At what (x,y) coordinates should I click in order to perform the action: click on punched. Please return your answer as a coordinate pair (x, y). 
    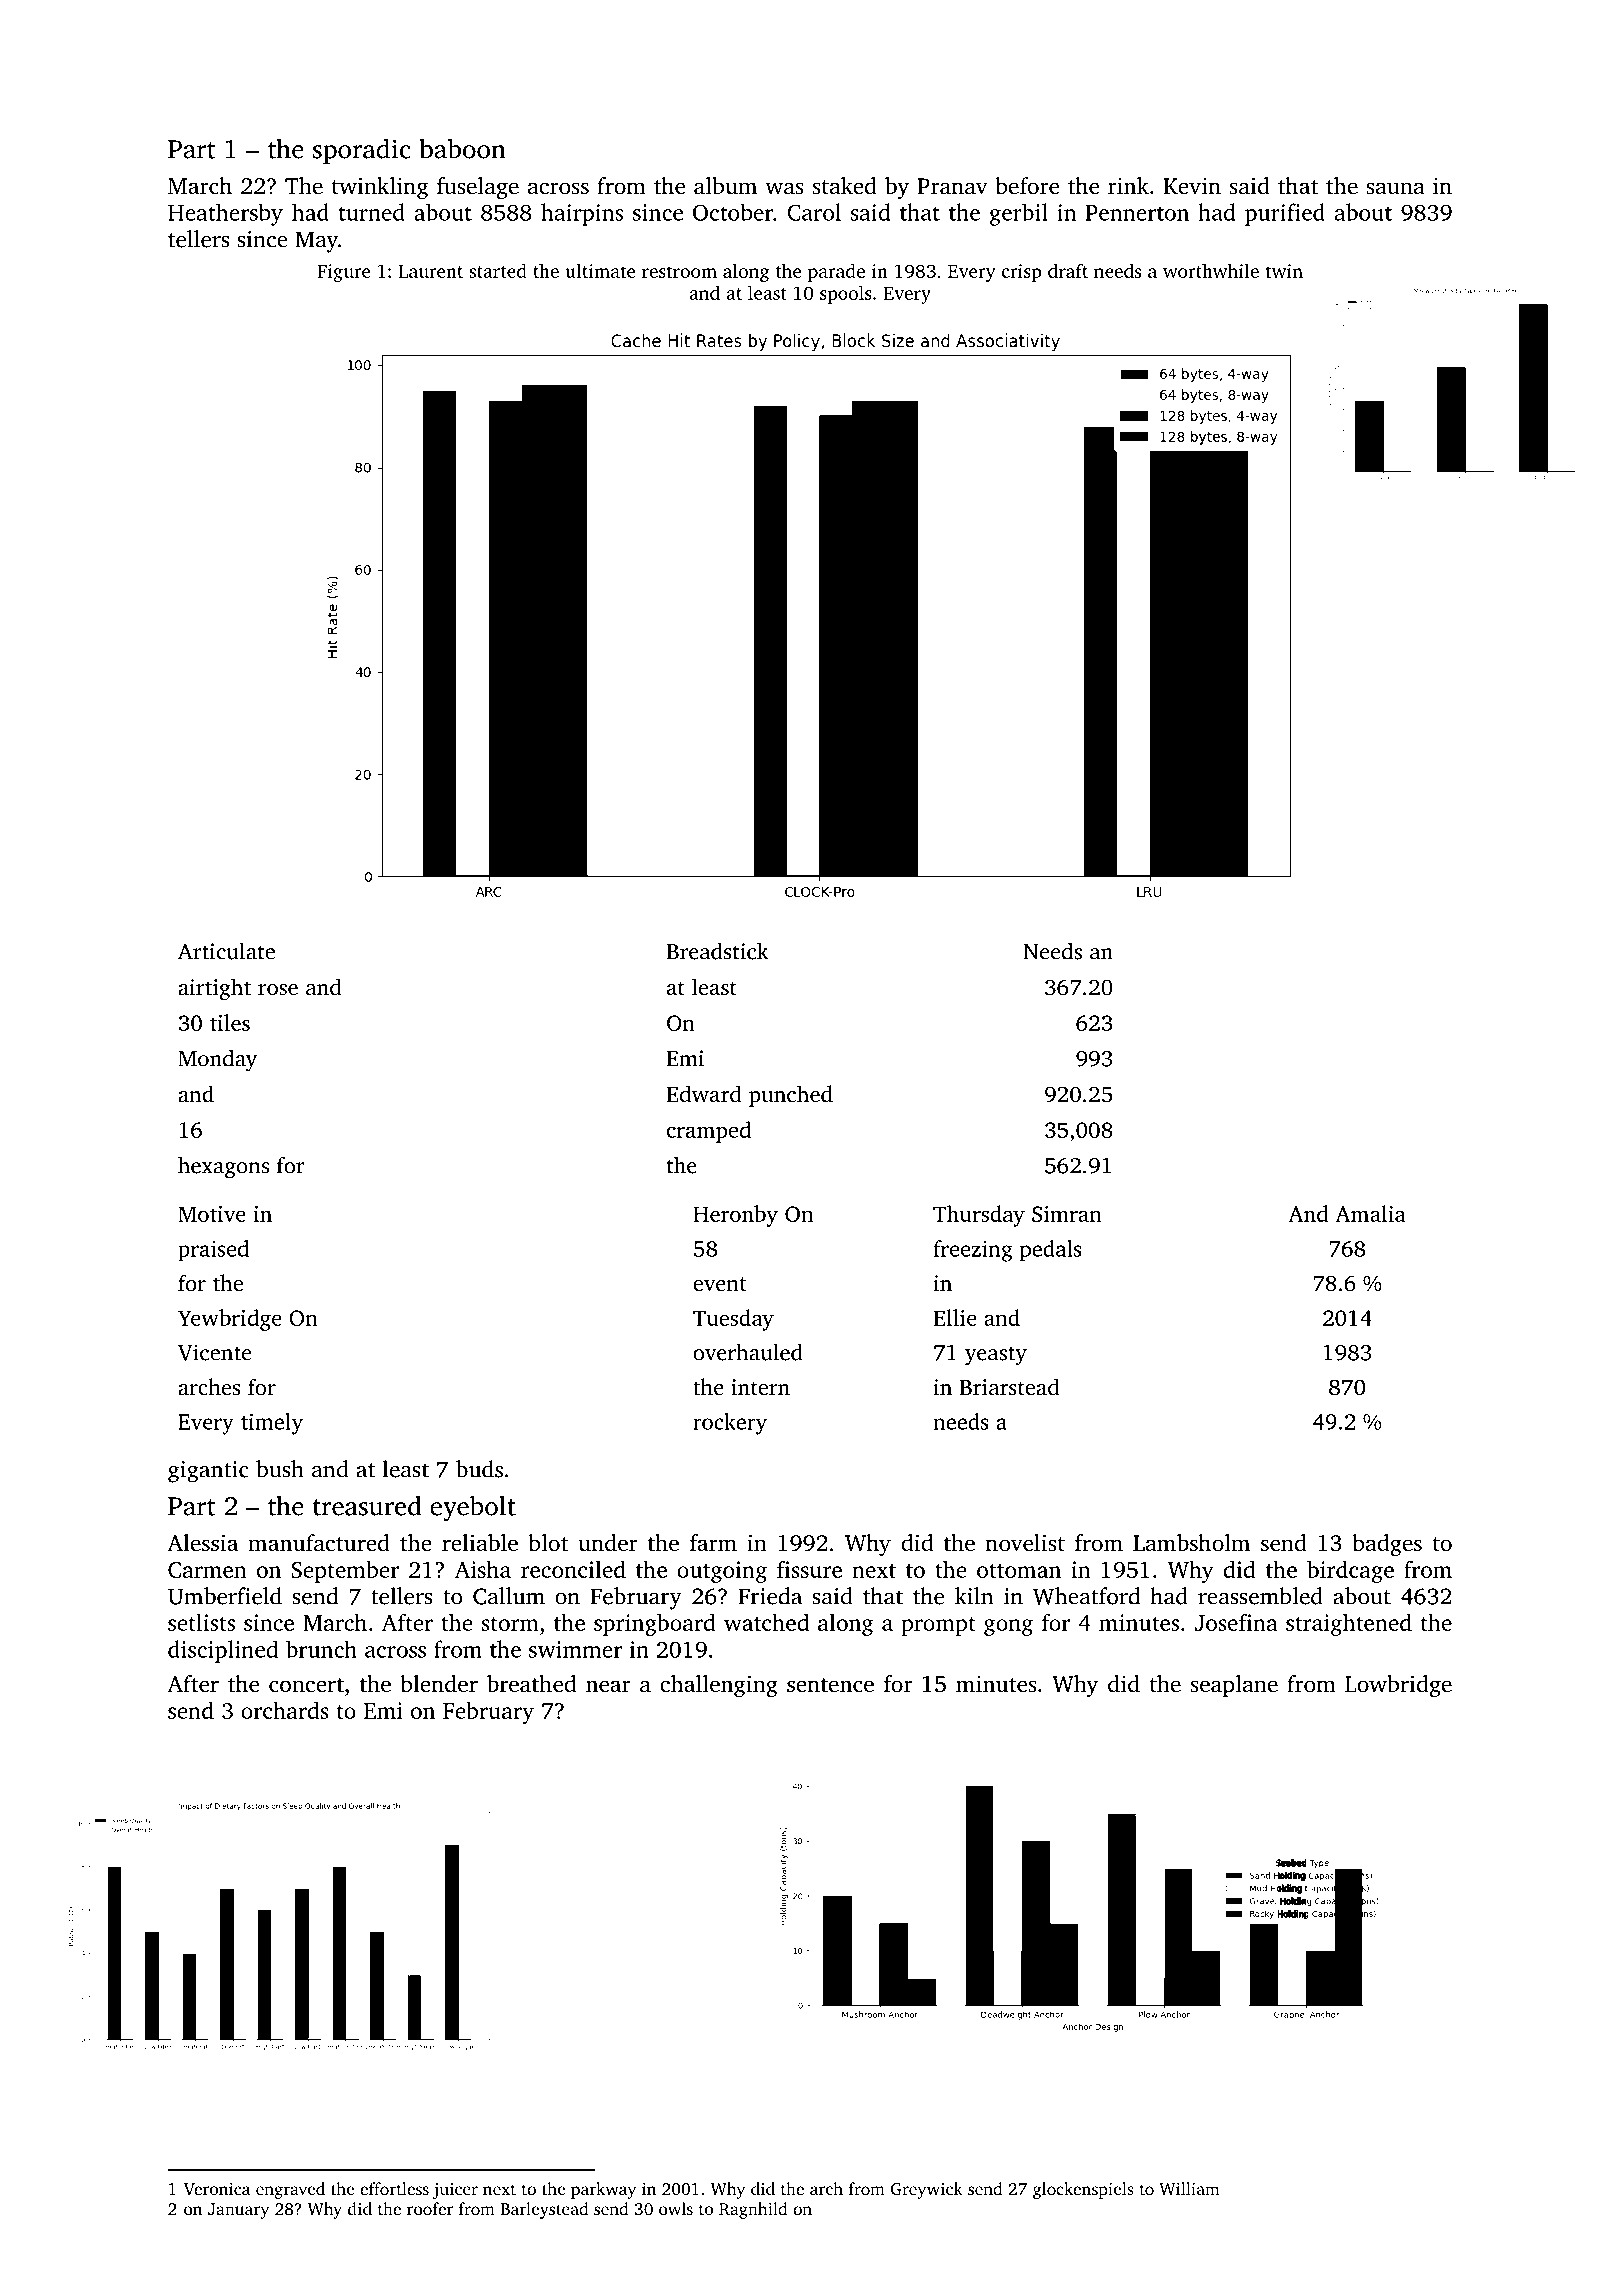
    Looking at the image, I should click on (791, 1096).
